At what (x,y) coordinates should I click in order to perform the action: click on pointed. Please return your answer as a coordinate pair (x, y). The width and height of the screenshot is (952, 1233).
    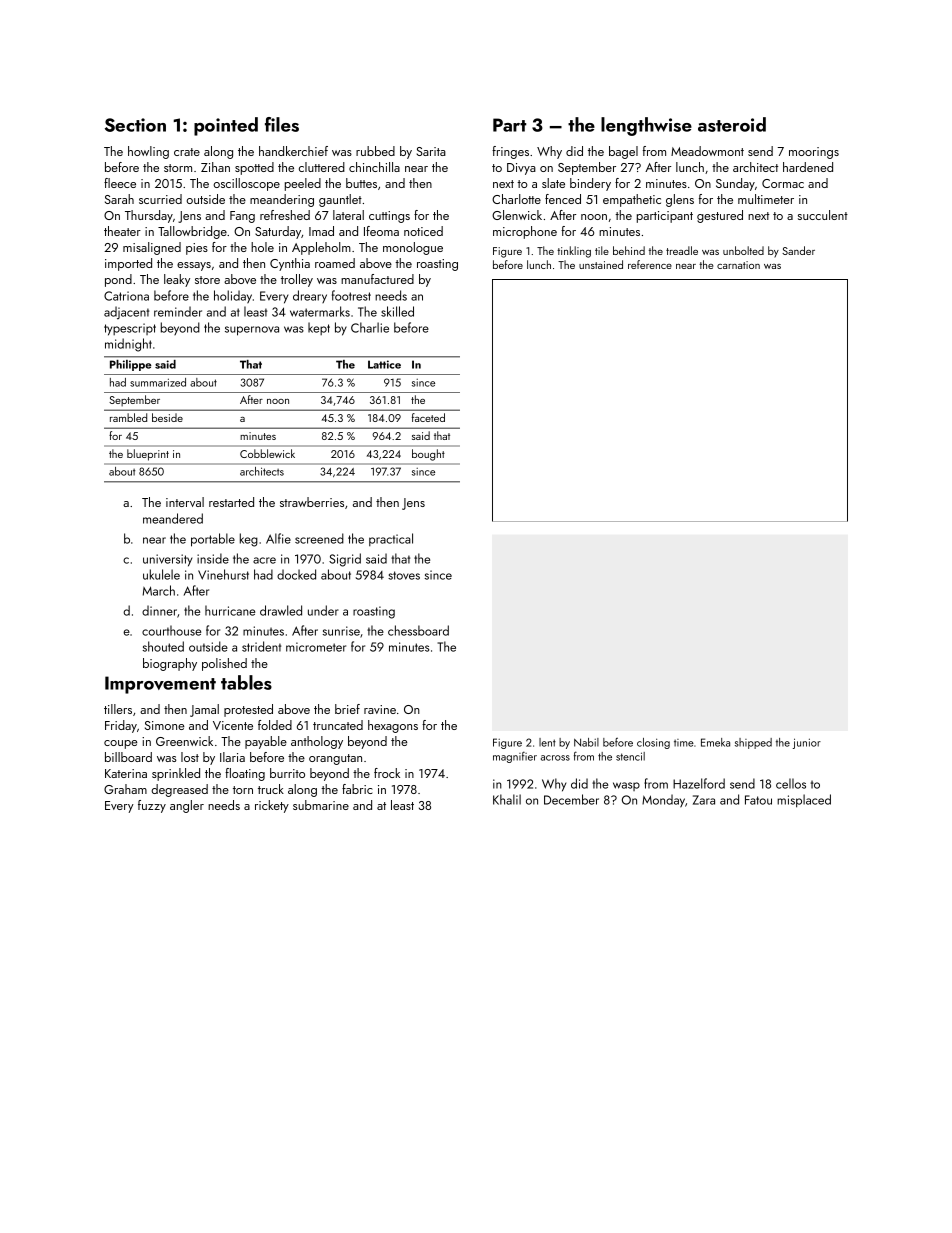
    Looking at the image, I should click on (226, 126).
